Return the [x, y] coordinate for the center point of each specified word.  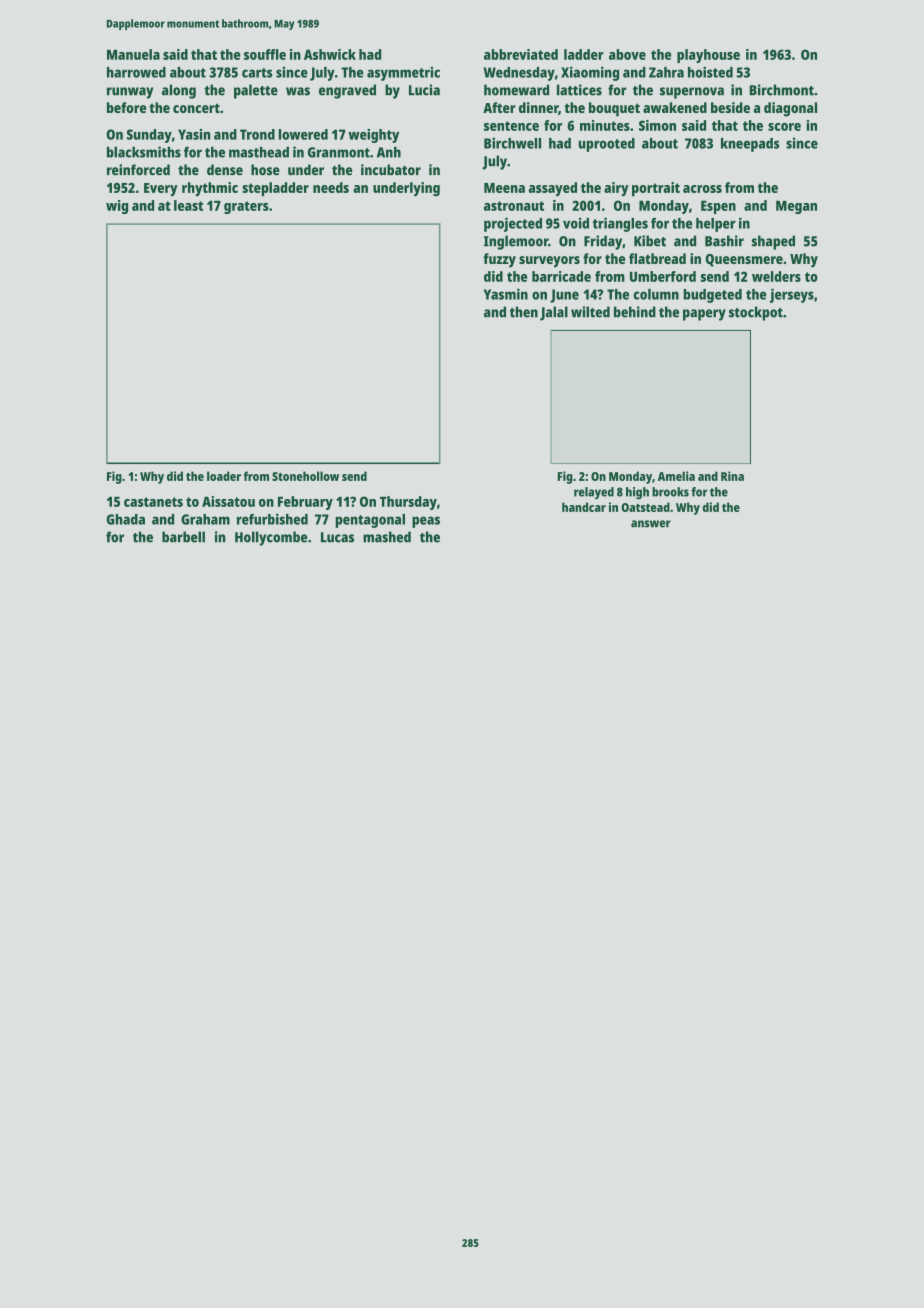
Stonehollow [305, 476]
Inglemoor [516, 242]
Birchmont [782, 90]
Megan [796, 207]
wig [117, 207]
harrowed [136, 72]
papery [704, 315]
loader [224, 476]
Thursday [408, 503]
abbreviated [521, 54]
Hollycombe [271, 538]
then [524, 312]
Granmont [339, 152]
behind [635, 312]
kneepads [750, 145]
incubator [391, 170]
